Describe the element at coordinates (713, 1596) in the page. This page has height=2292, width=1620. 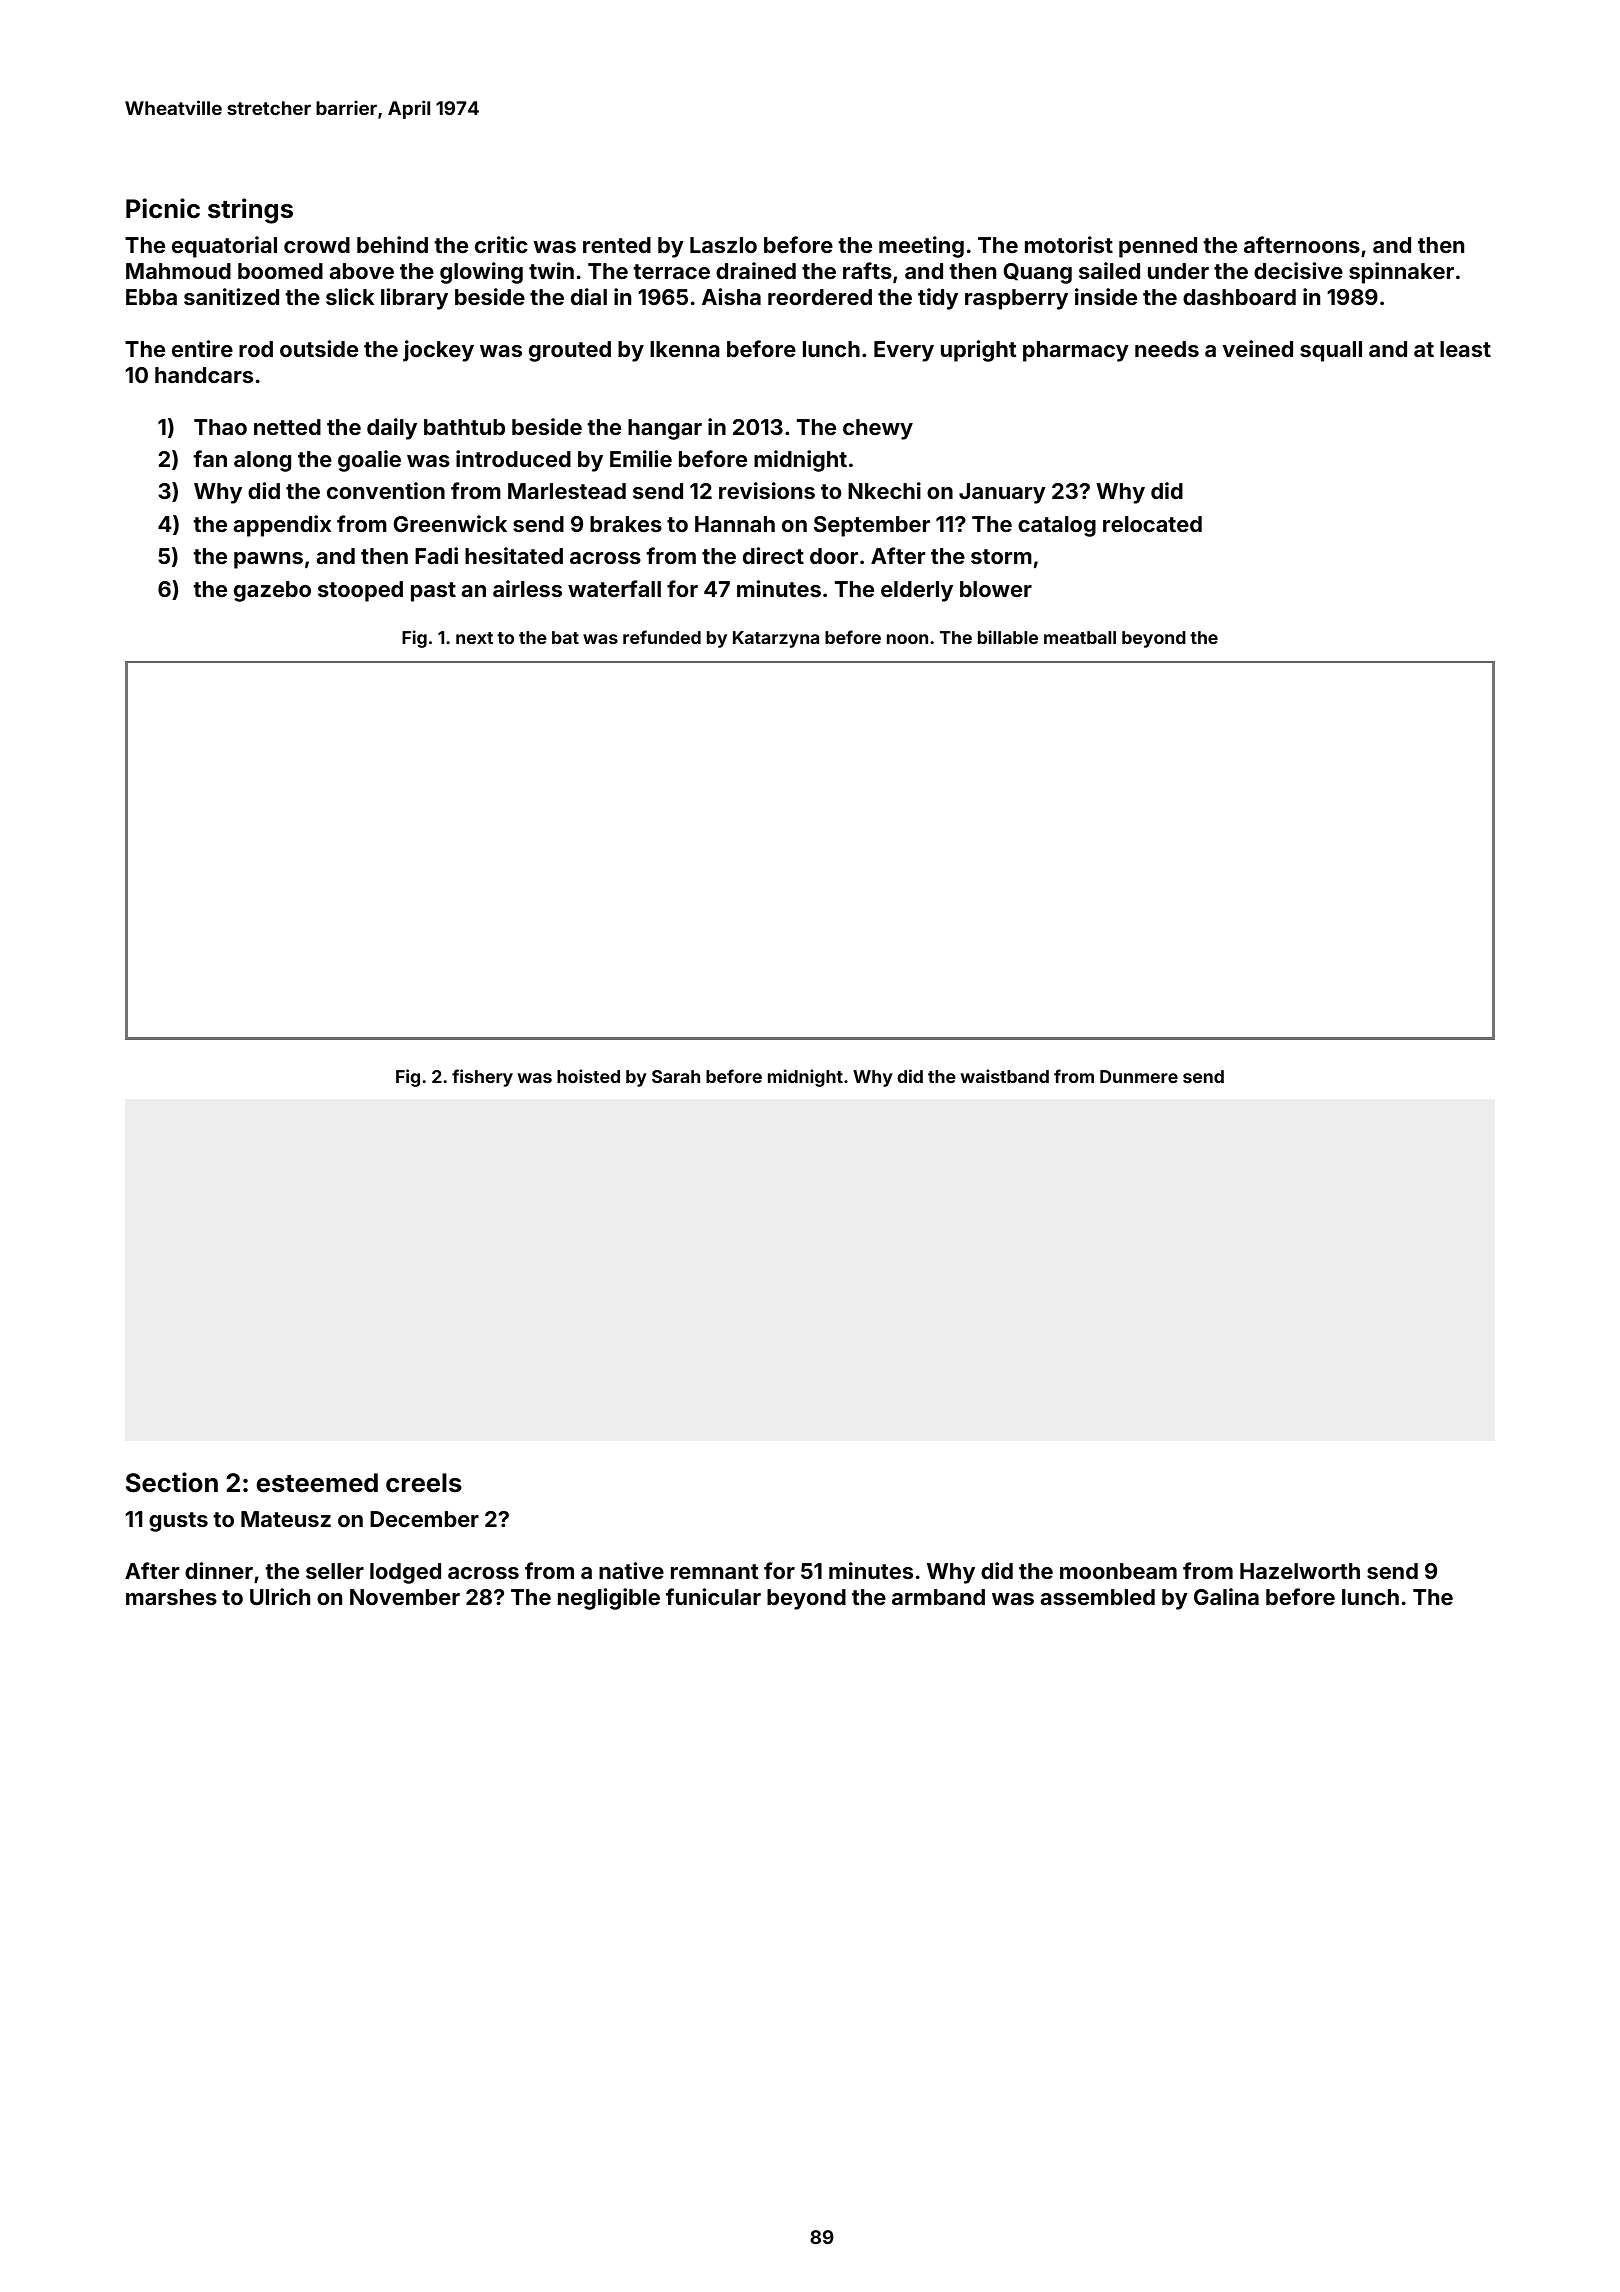
I see `funicular` at that location.
